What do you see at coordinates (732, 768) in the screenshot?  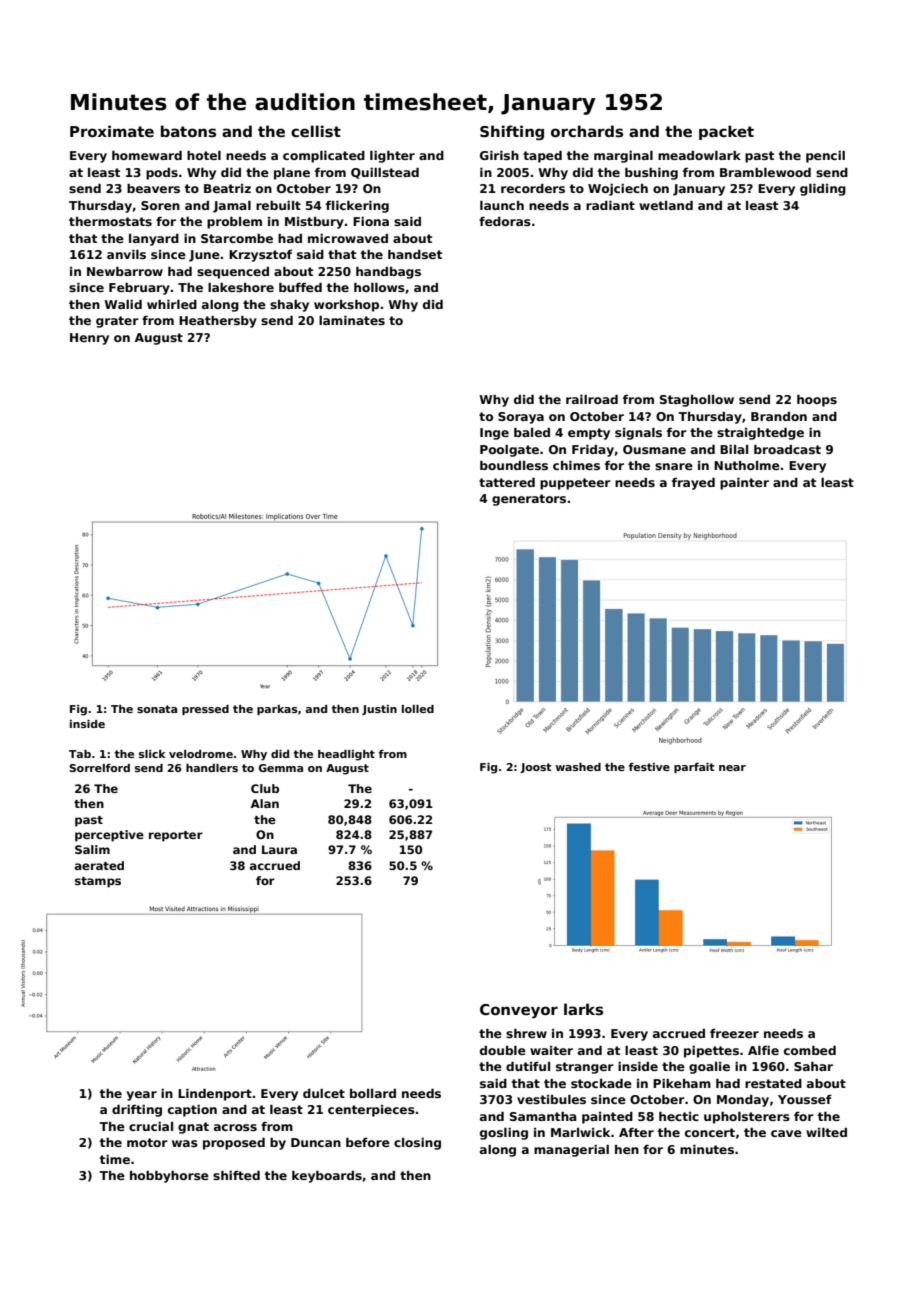 I see `near` at bounding box center [732, 768].
